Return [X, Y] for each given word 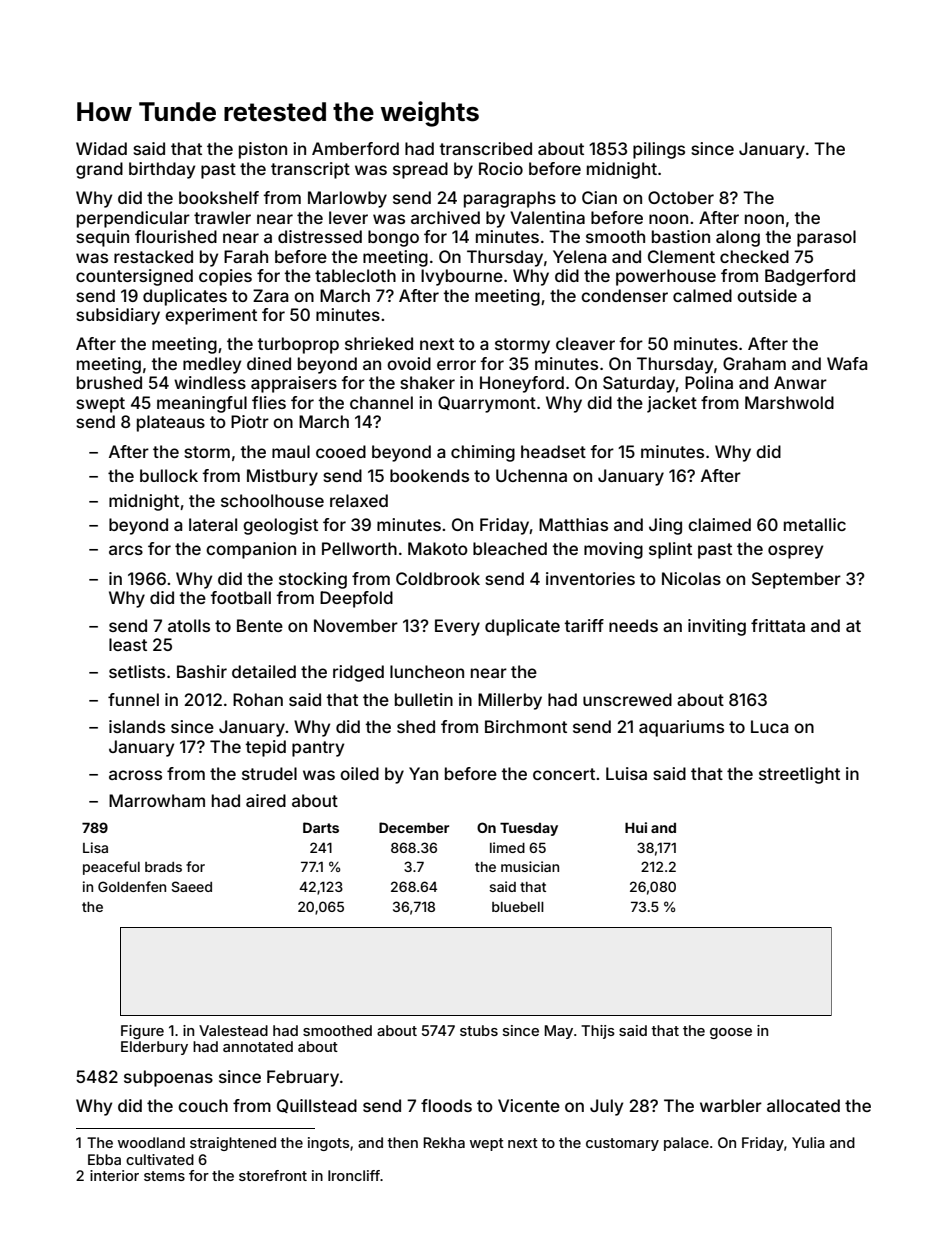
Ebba [104, 1159]
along [738, 238]
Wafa [847, 363]
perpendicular [133, 219]
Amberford [355, 148]
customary [622, 1144]
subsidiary [118, 316]
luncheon [427, 671]
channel [381, 402]
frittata [778, 625]
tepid [265, 748]
